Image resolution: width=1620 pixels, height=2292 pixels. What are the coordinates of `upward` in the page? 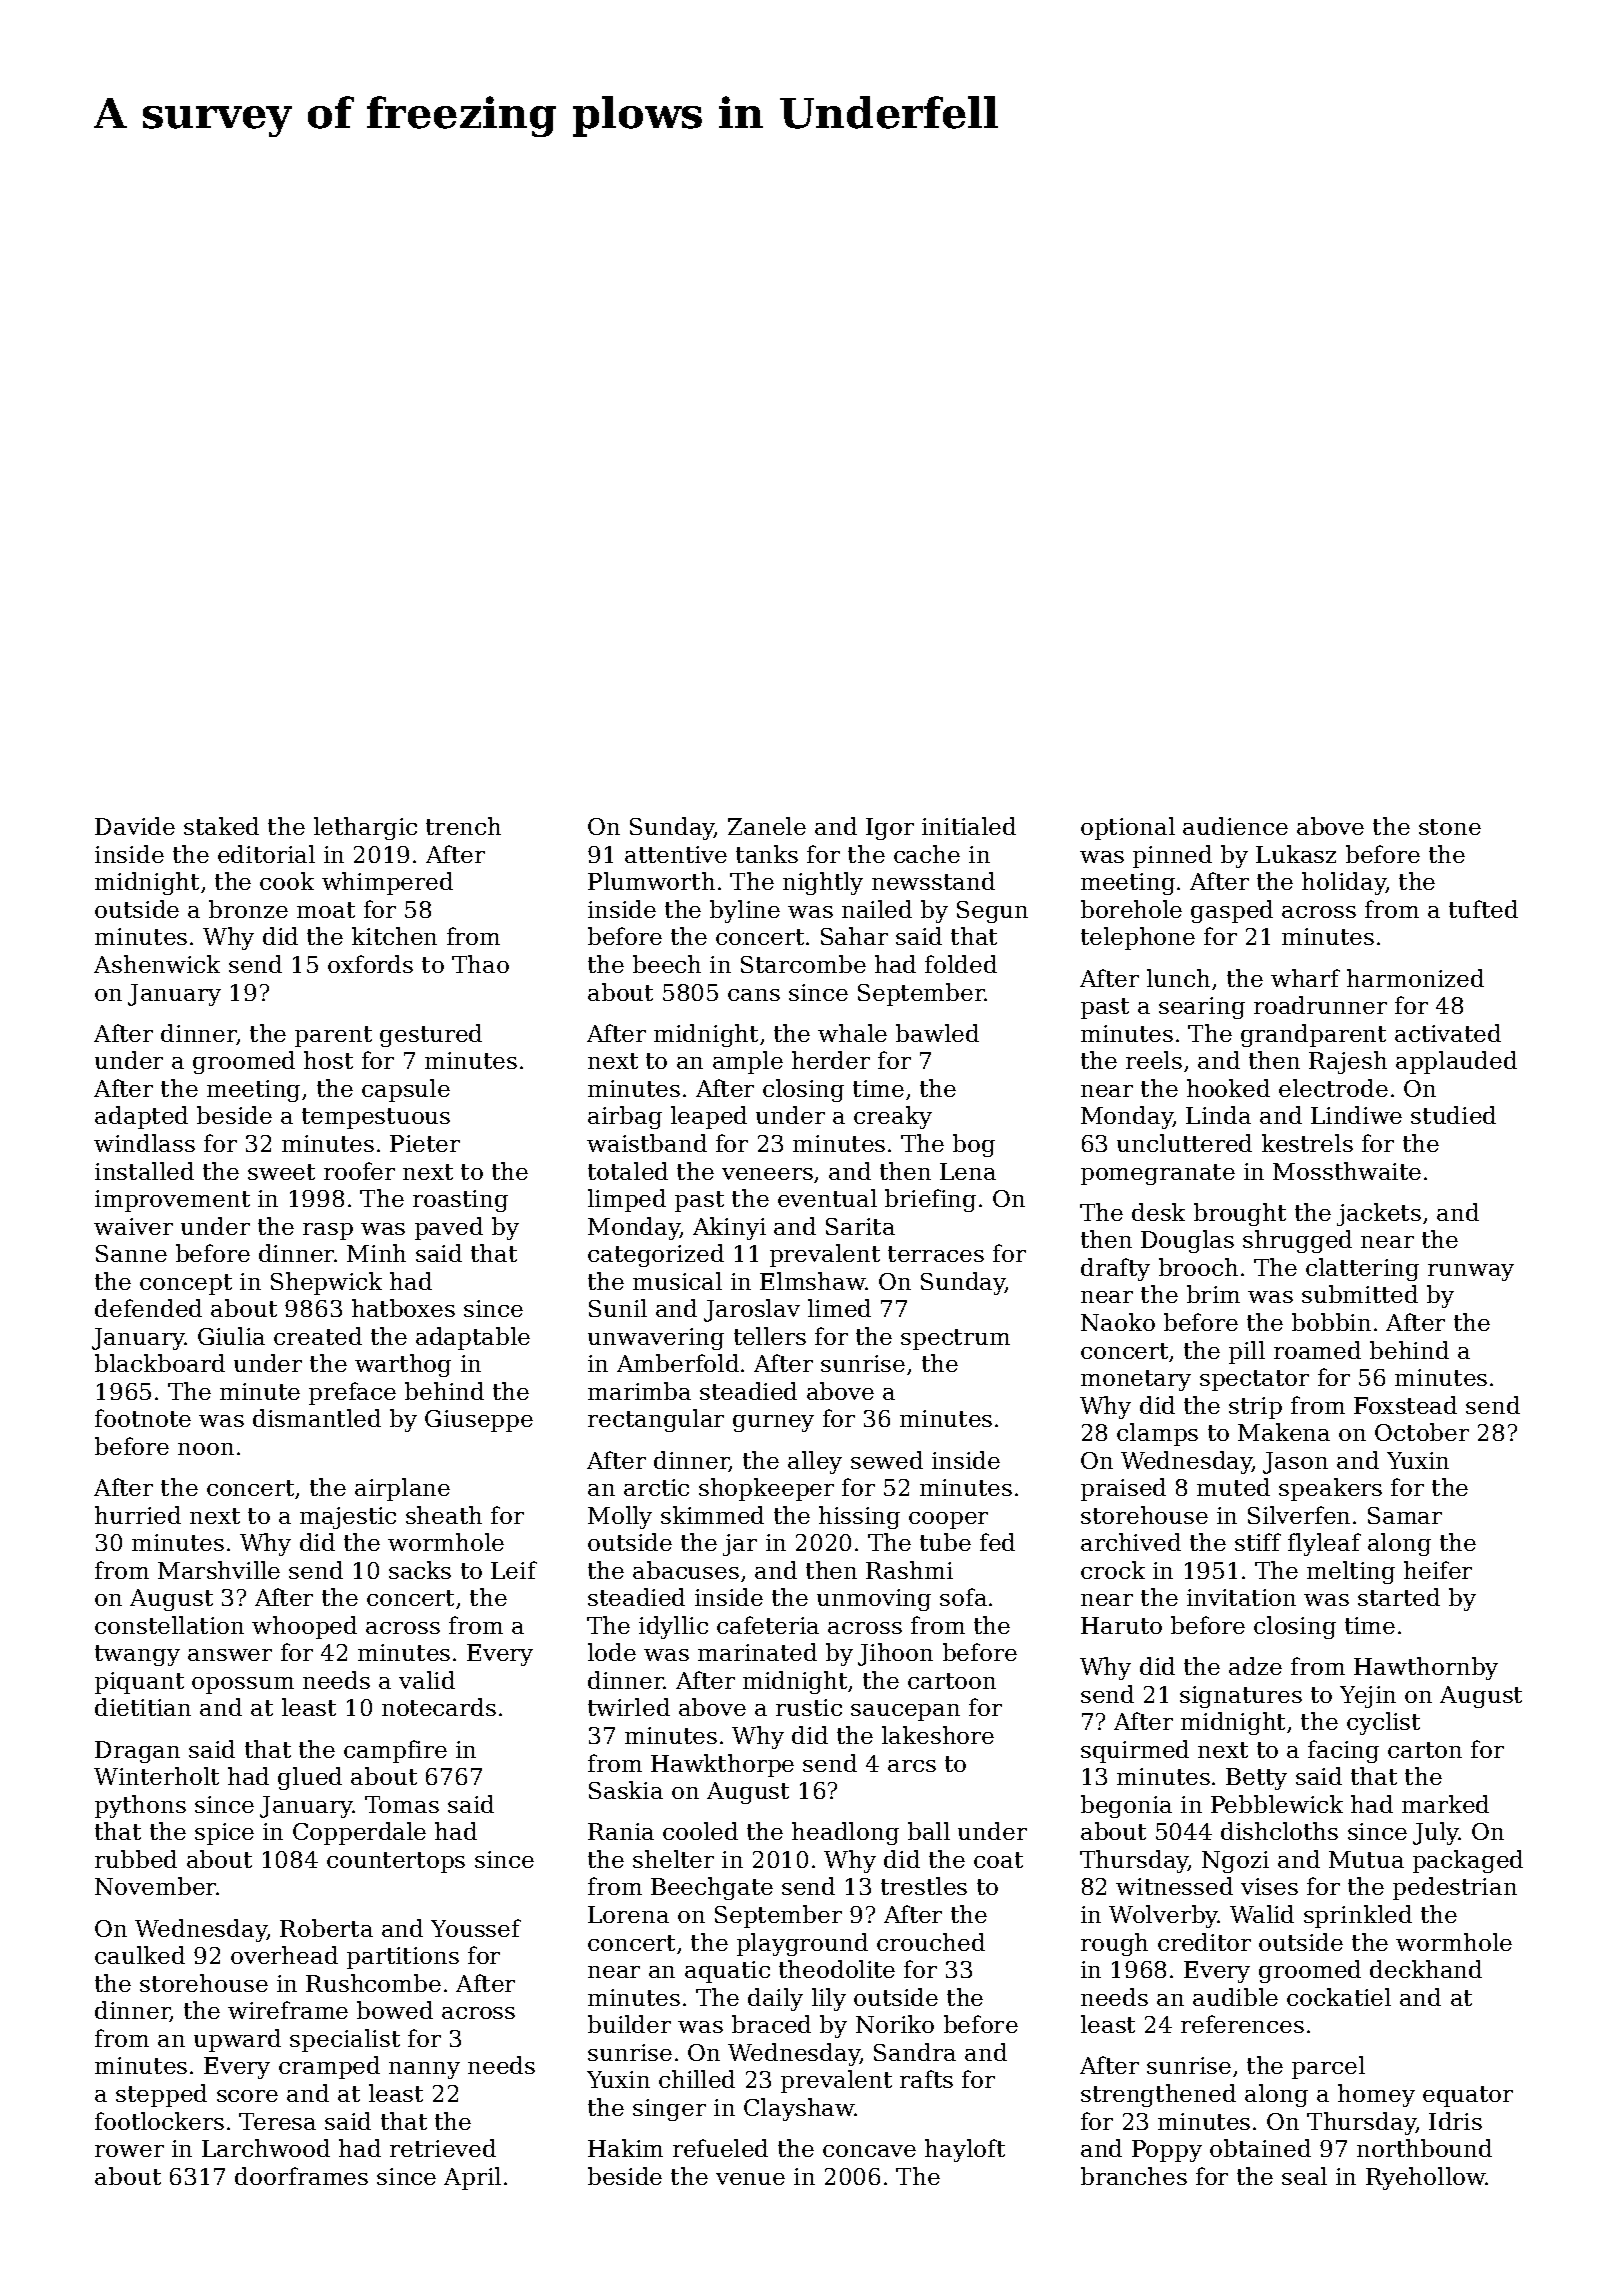 It's located at (237, 2040).
